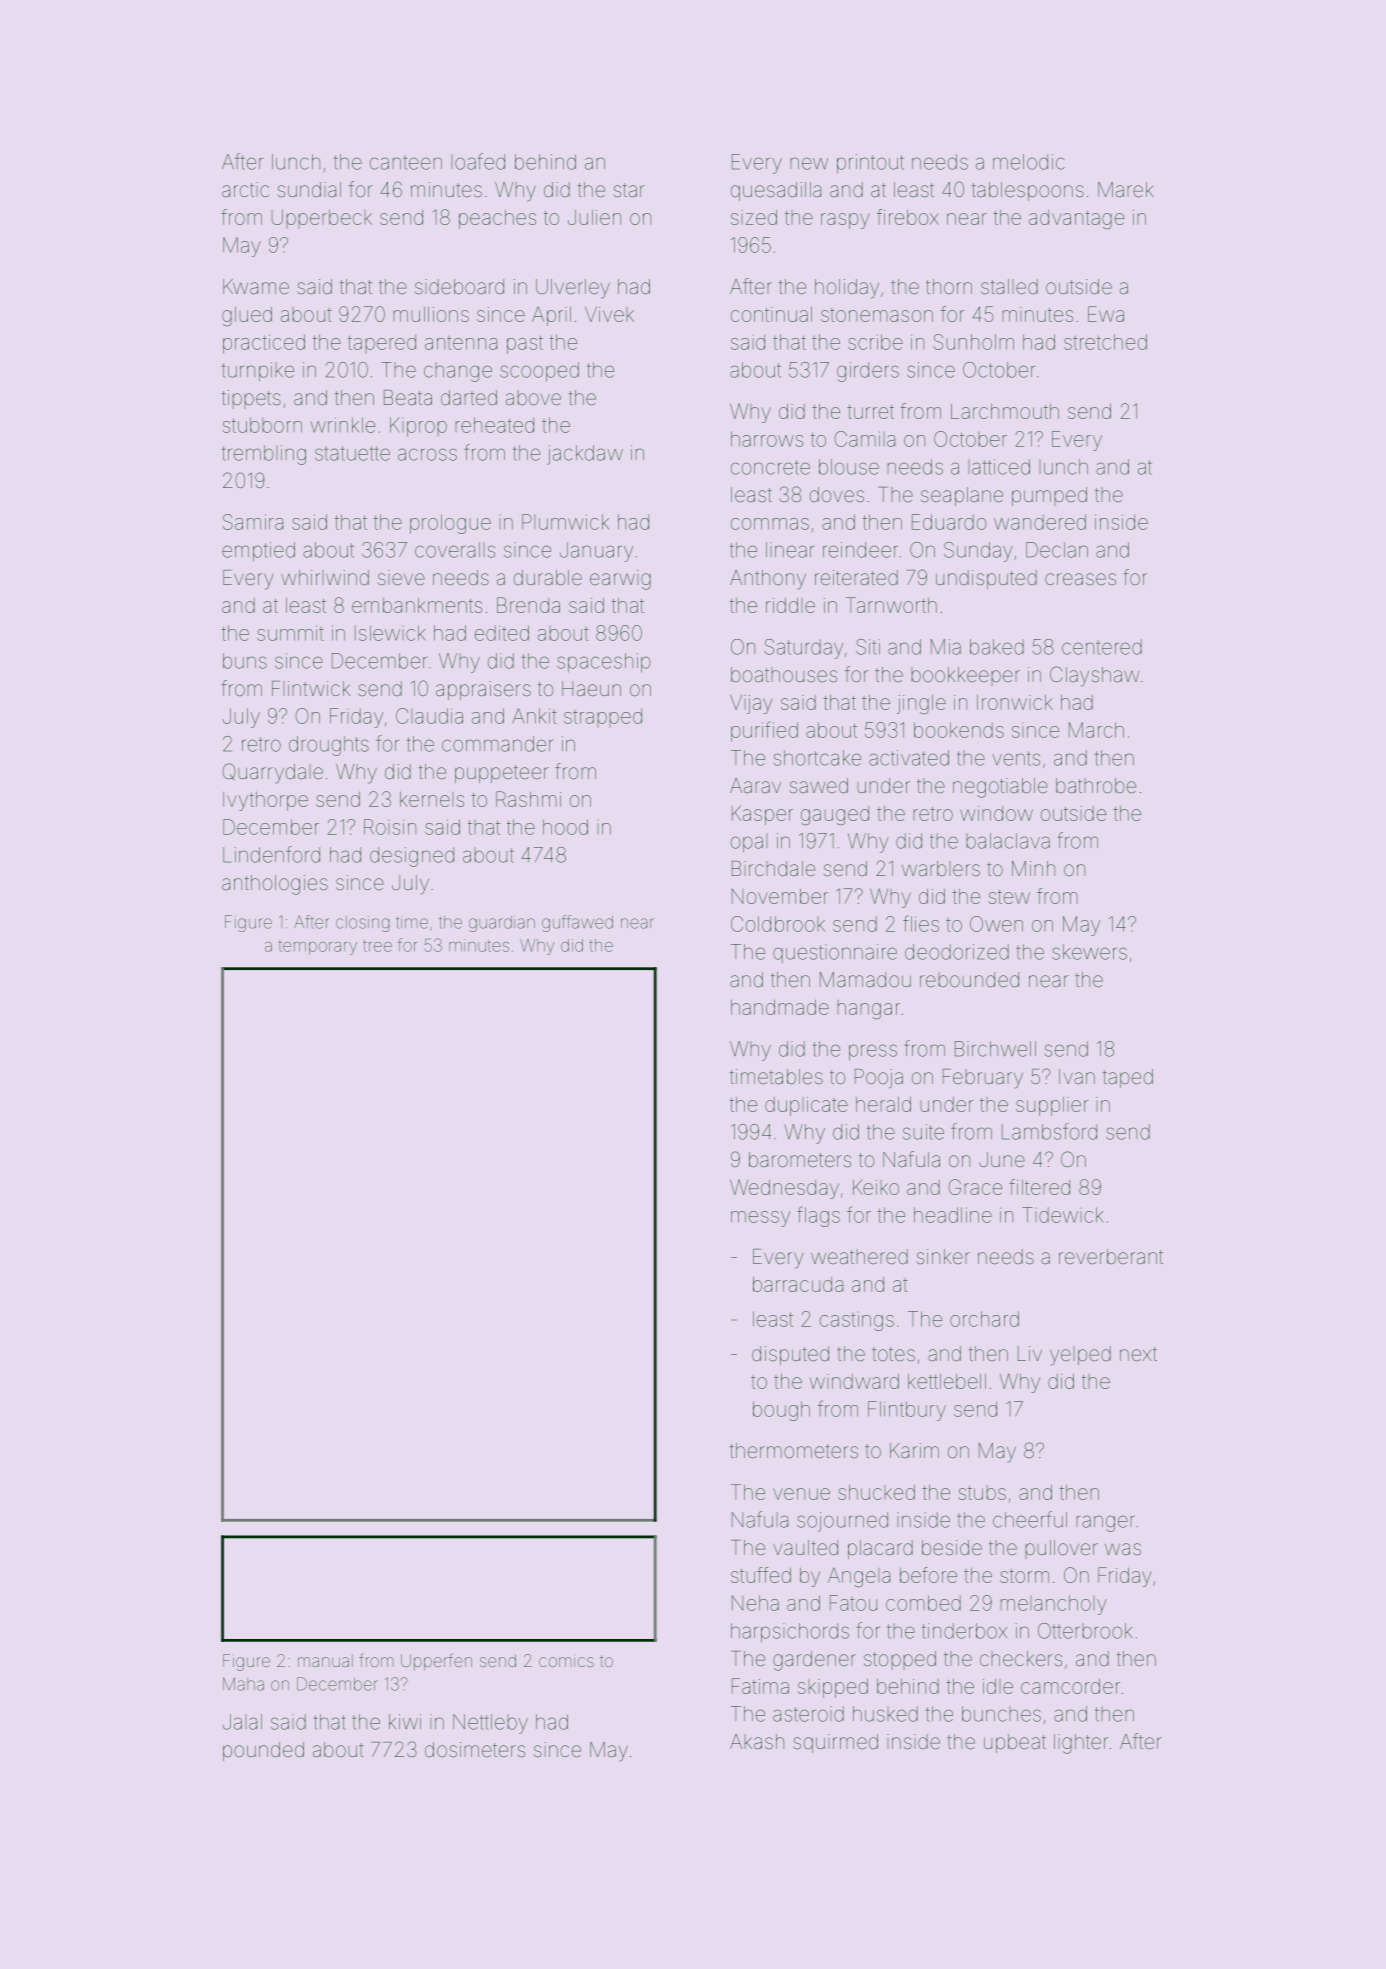 The image size is (1386, 1969). What do you see at coordinates (609, 314) in the document?
I see `Vivek` at bounding box center [609, 314].
